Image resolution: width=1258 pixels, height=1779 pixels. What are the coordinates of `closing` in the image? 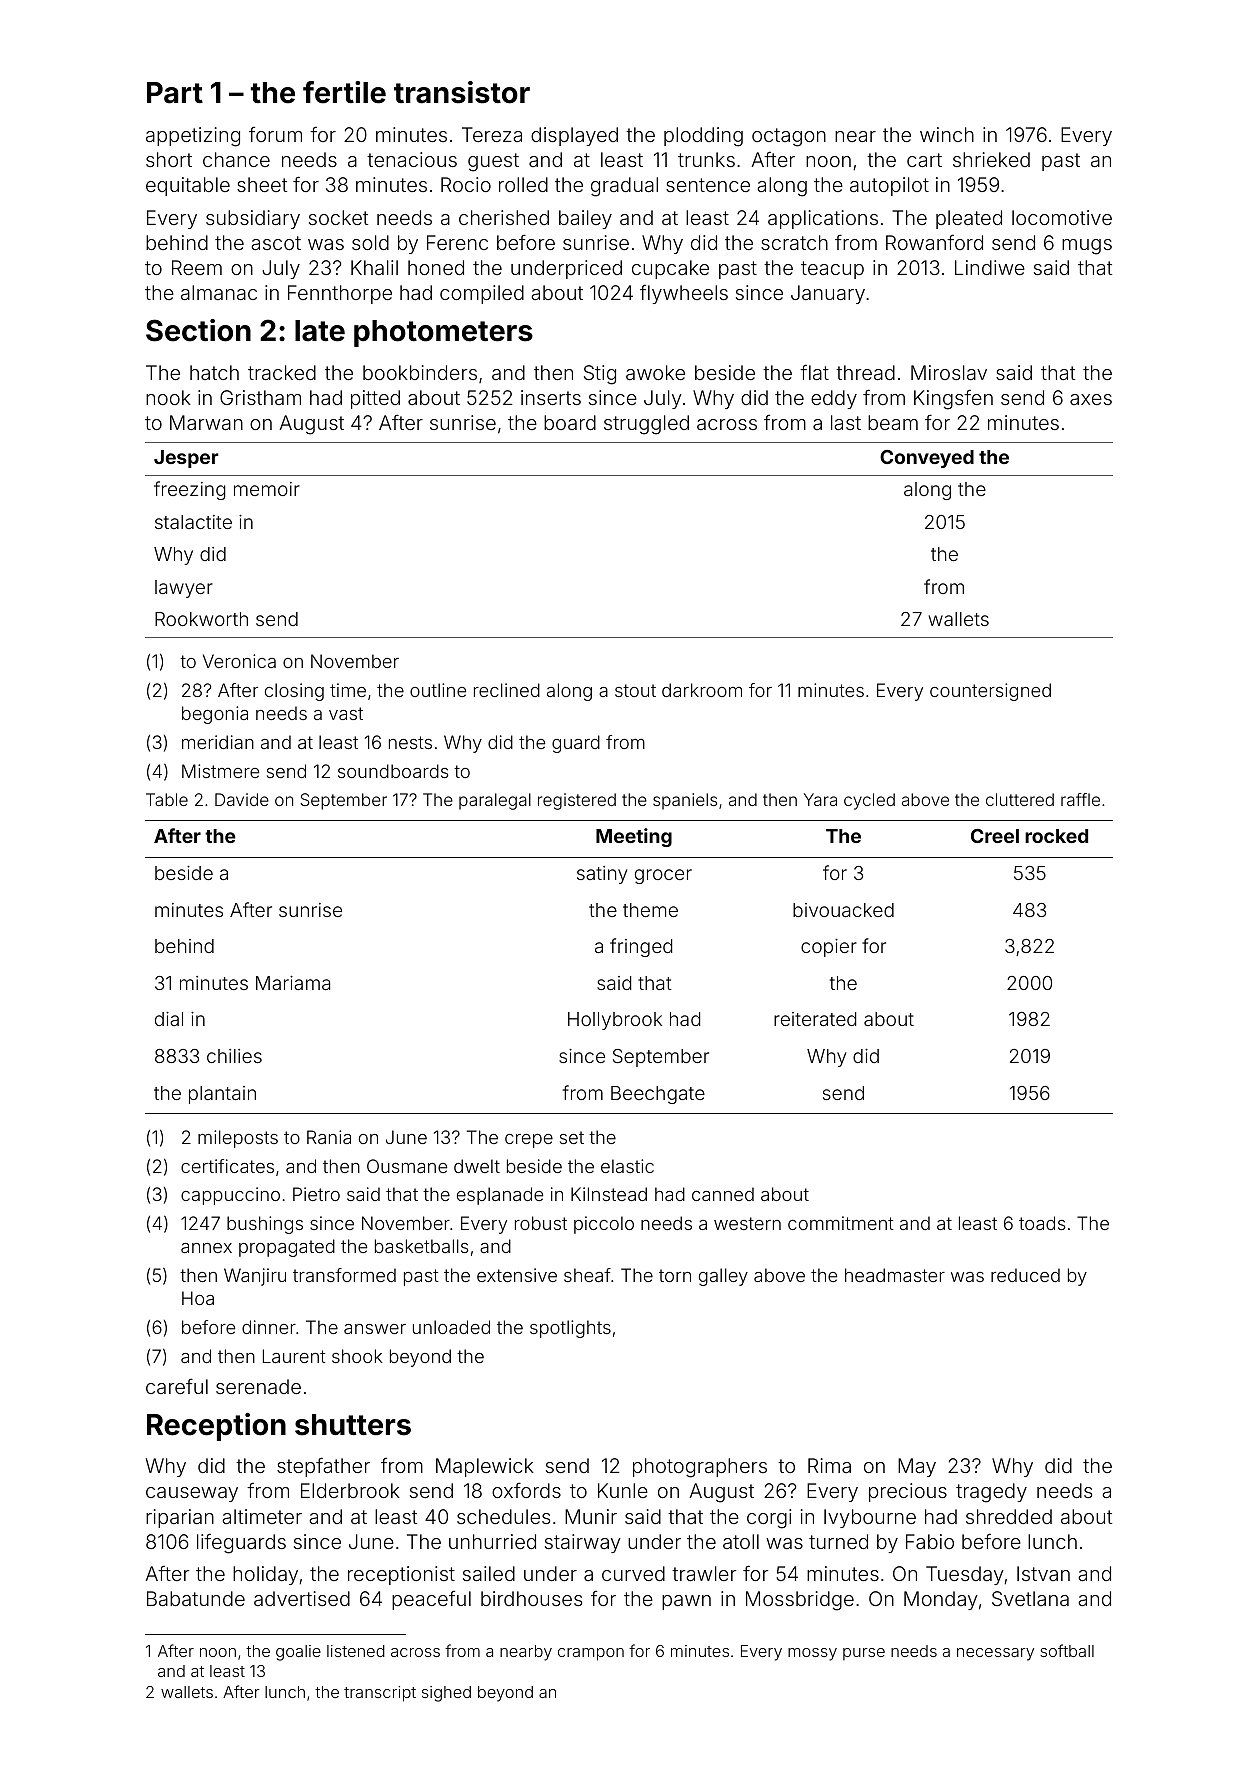 It's located at (294, 692).
